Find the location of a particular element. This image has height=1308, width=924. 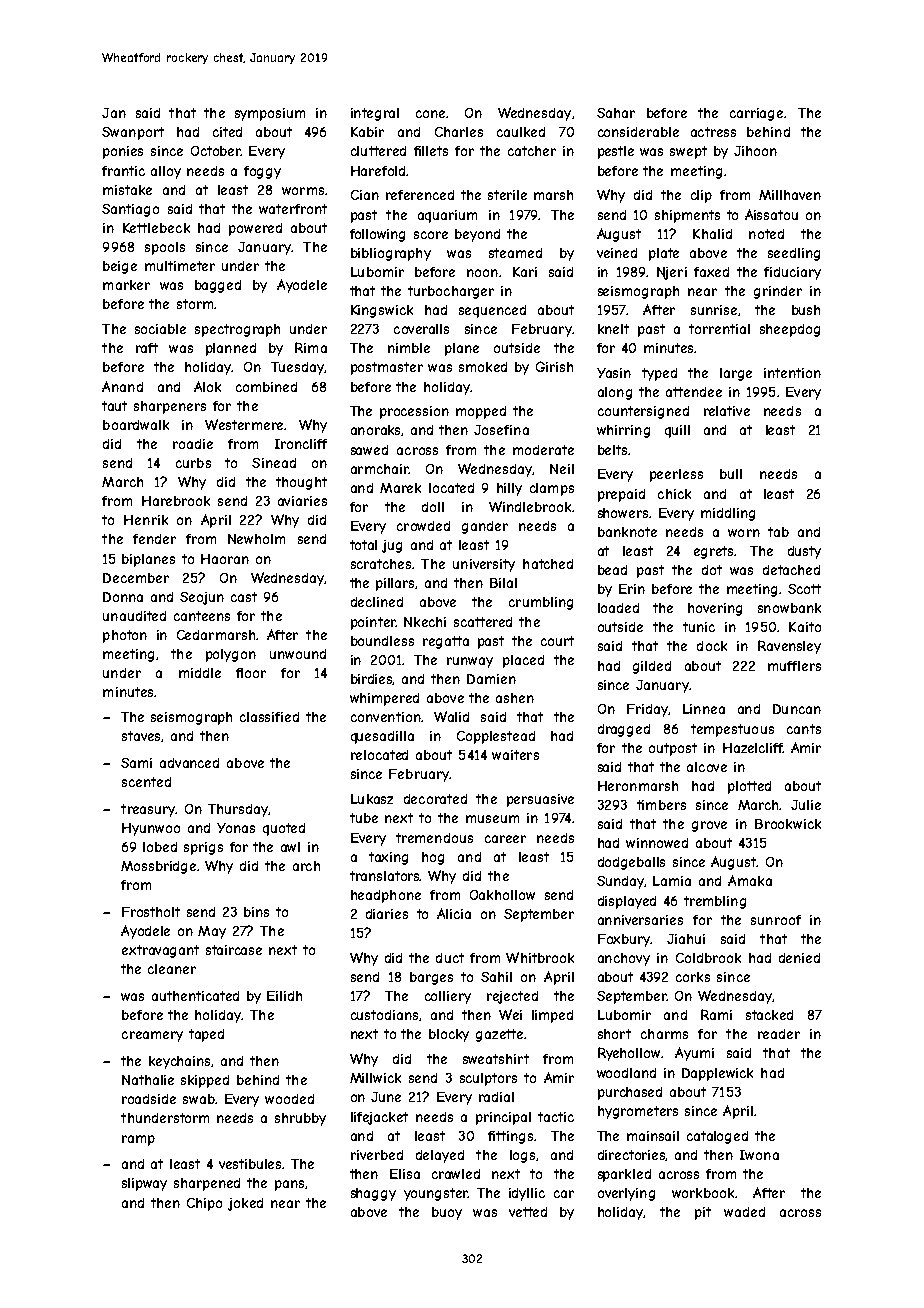

Swanport is located at coordinates (133, 133).
